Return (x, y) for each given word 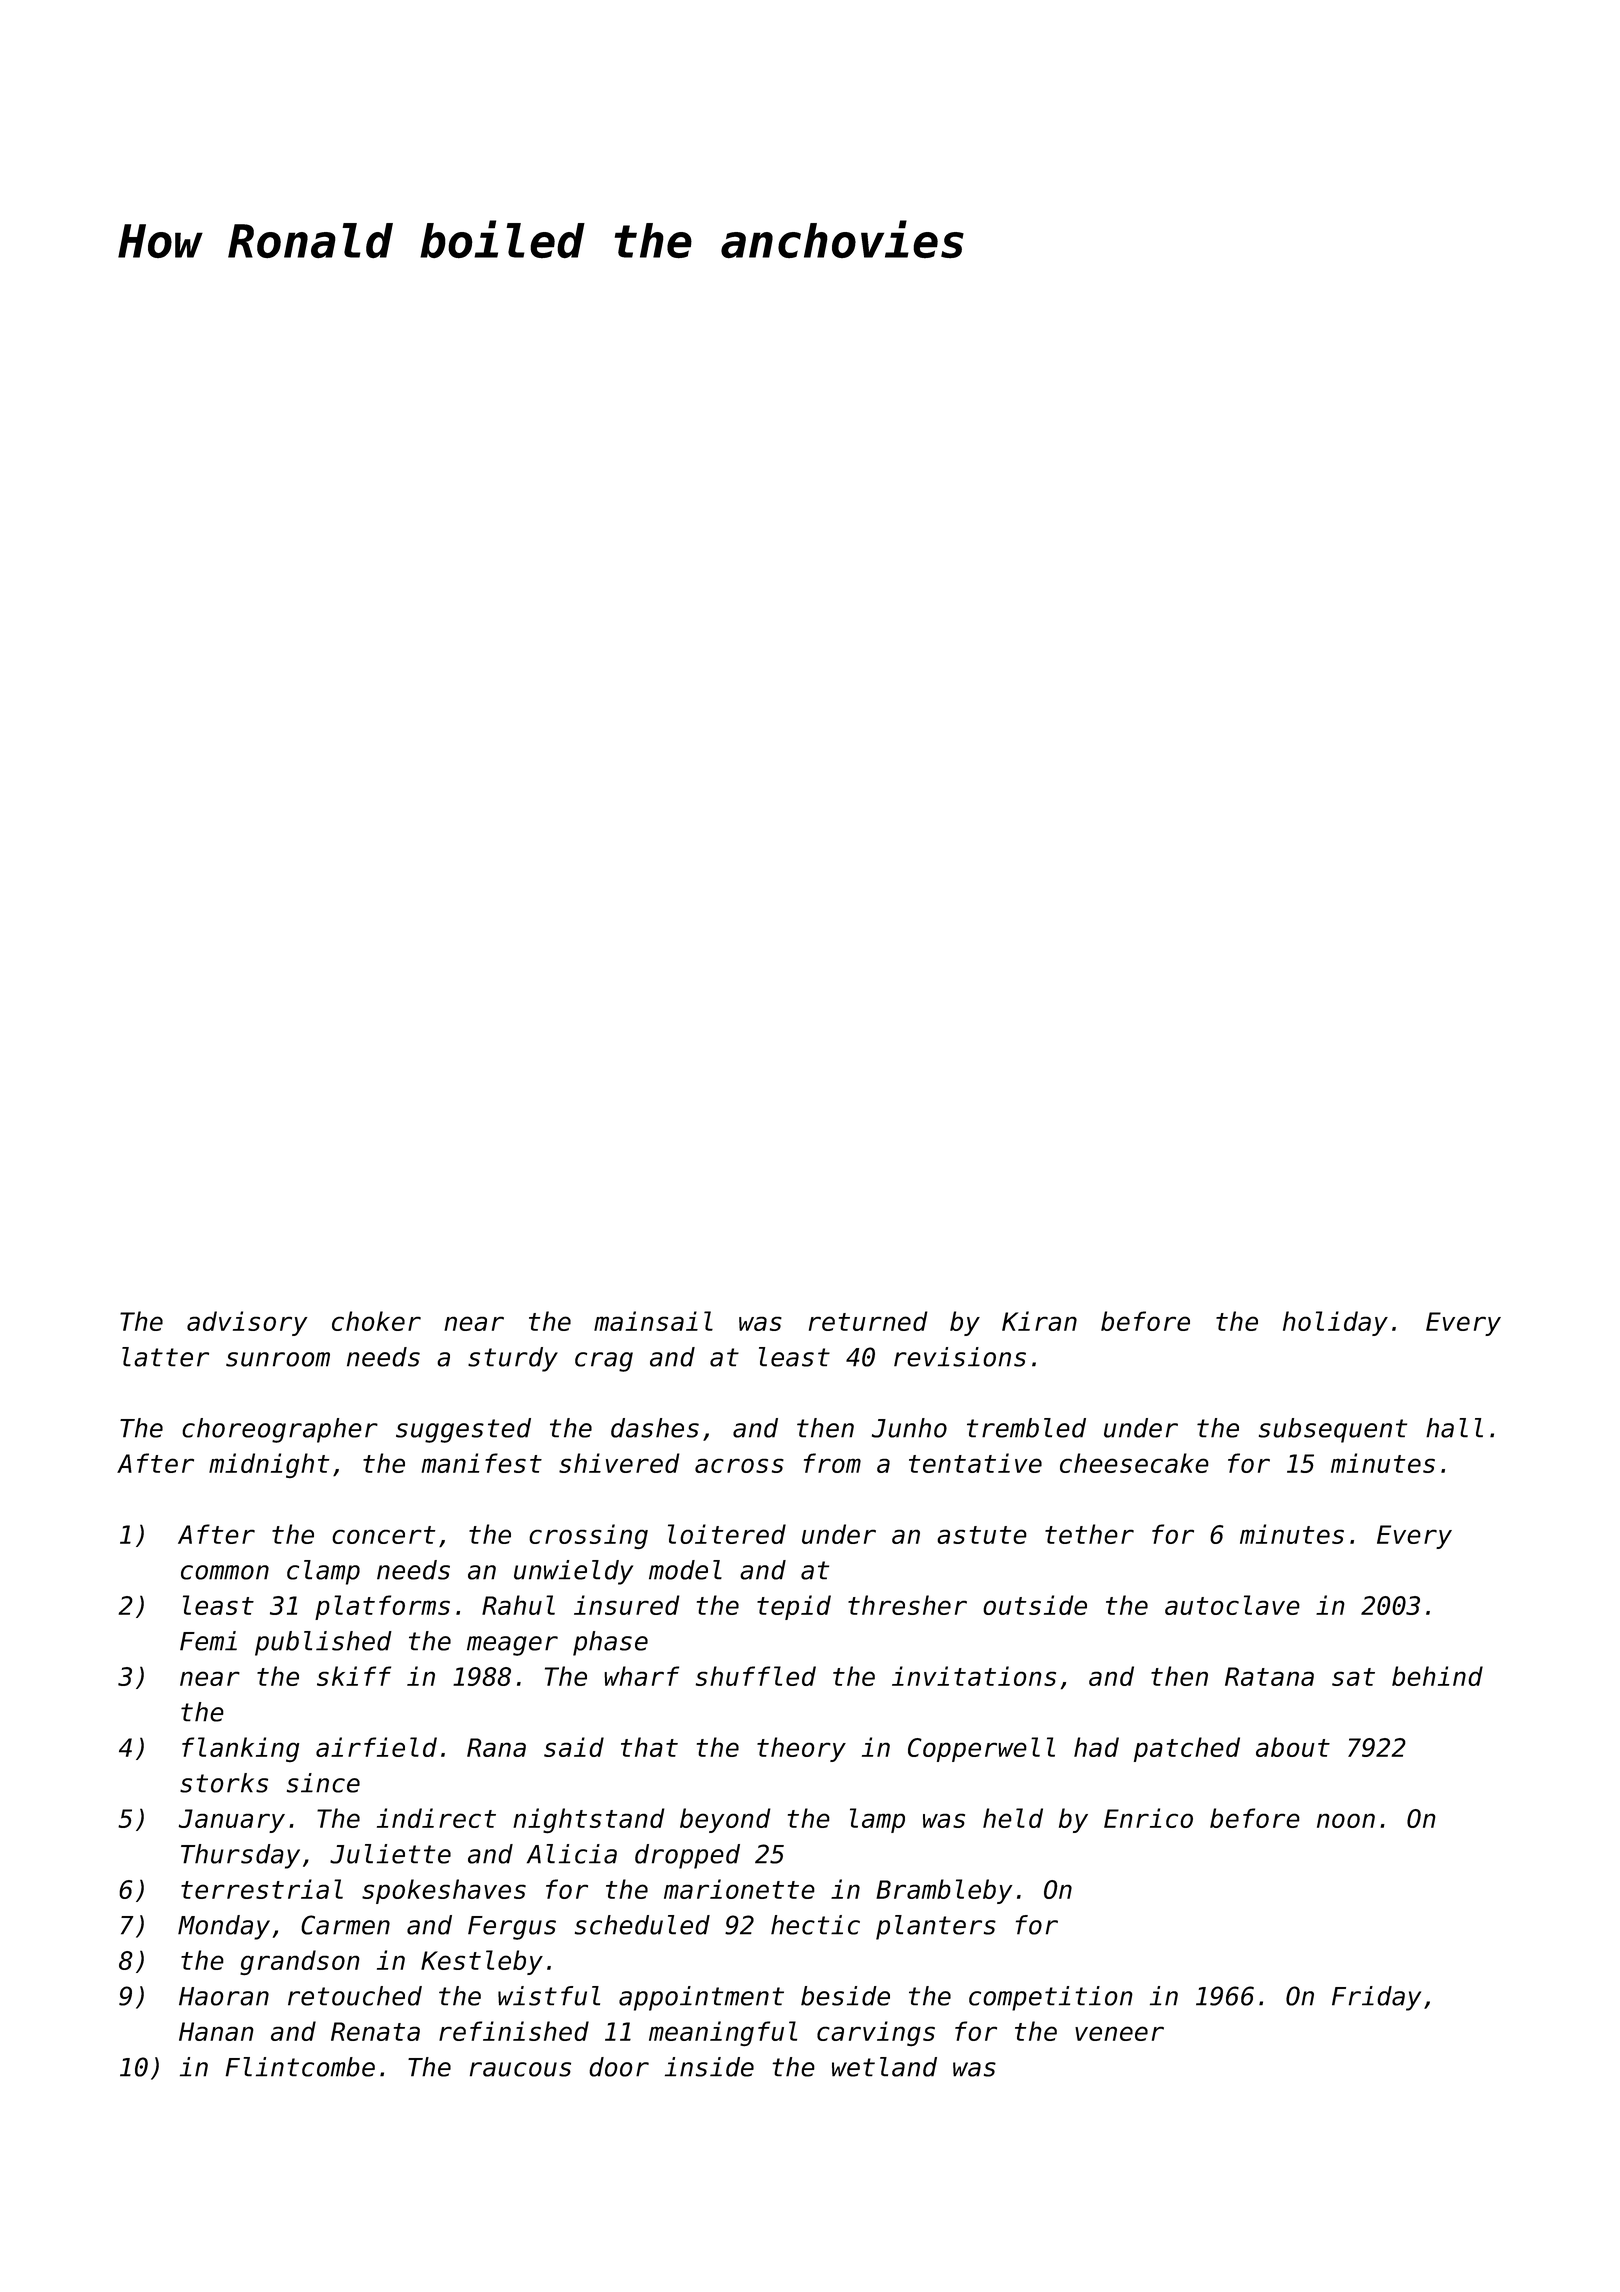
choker (376, 1321)
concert (383, 1535)
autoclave (1232, 1605)
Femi (208, 1641)
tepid (794, 1607)
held (1013, 1818)
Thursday (240, 1856)
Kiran (1039, 1321)
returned (868, 1321)
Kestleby (482, 1962)
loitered (727, 1534)
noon (1346, 1820)
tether (1089, 1534)
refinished (514, 2031)
